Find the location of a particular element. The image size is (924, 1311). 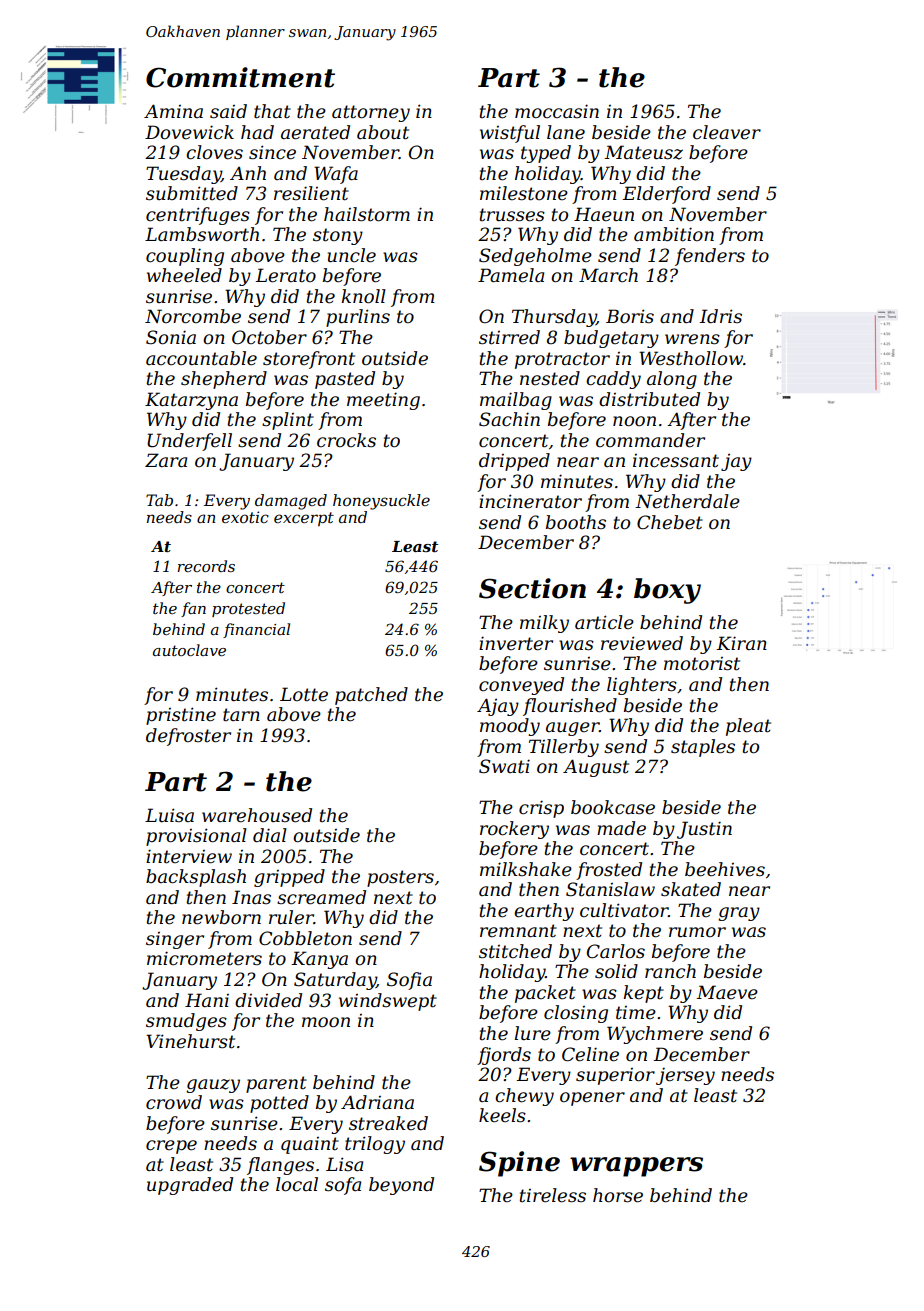

packet is located at coordinates (545, 994).
